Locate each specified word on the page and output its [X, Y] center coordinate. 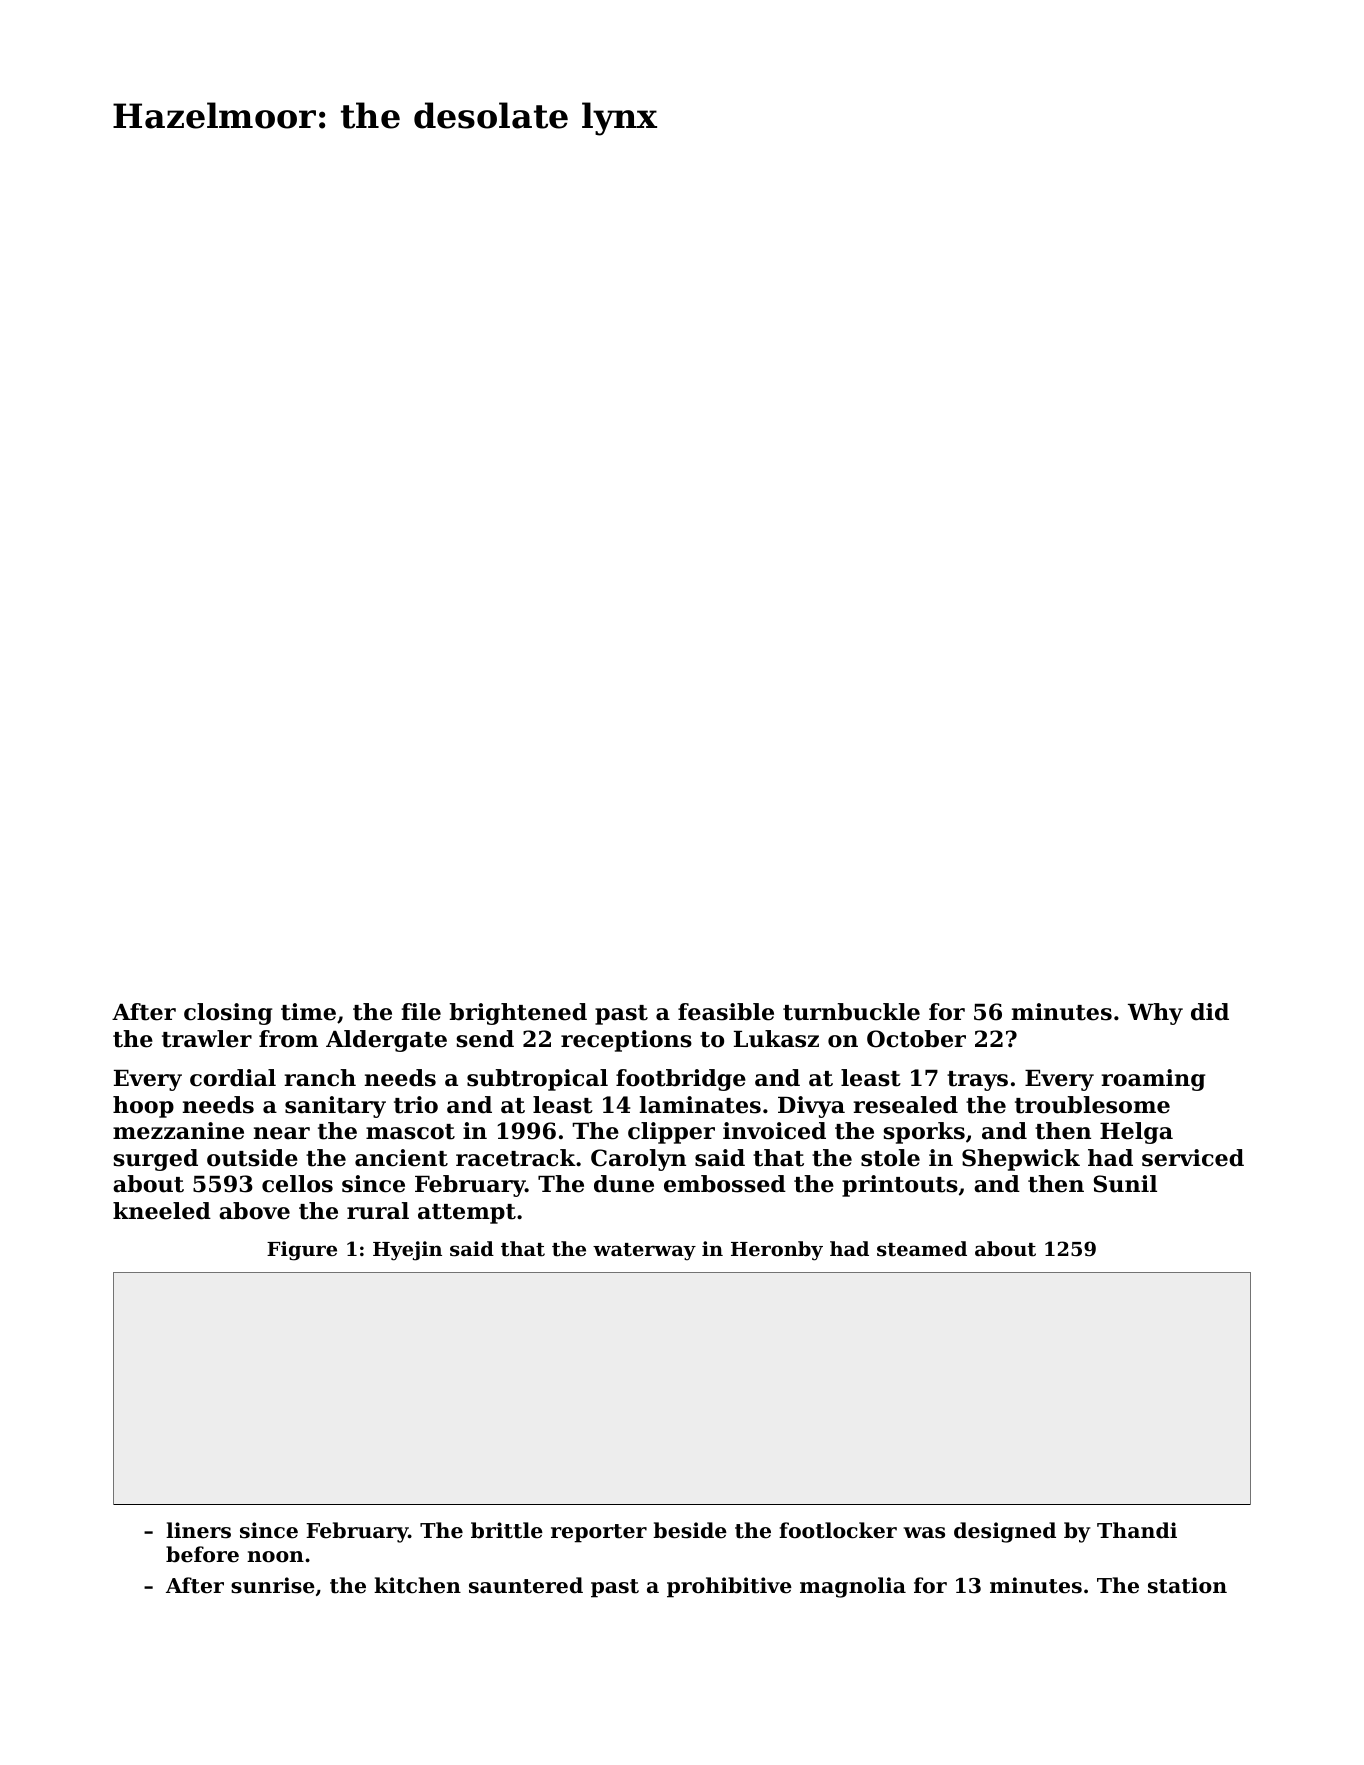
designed [1005, 1532]
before [202, 1554]
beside [690, 1530]
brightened [518, 1014]
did [1210, 1012]
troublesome [1092, 1105]
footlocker [838, 1530]
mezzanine [178, 1131]
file [421, 1012]
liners [198, 1530]
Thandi [1137, 1530]
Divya [811, 1107]
